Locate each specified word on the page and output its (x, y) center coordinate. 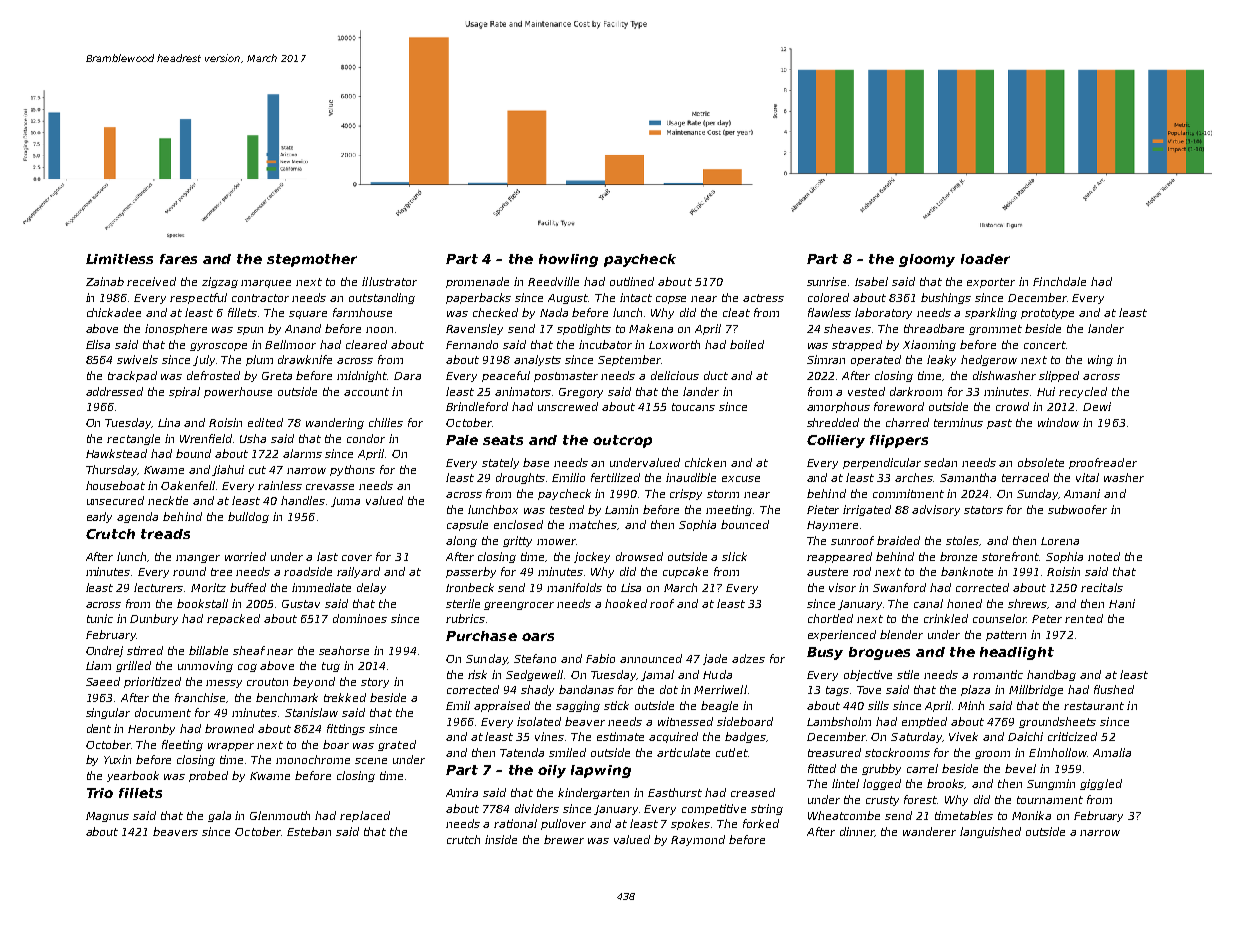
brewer (564, 839)
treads (165, 534)
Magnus (107, 817)
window (1058, 422)
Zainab (105, 281)
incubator (605, 344)
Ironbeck (470, 587)
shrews (1028, 604)
